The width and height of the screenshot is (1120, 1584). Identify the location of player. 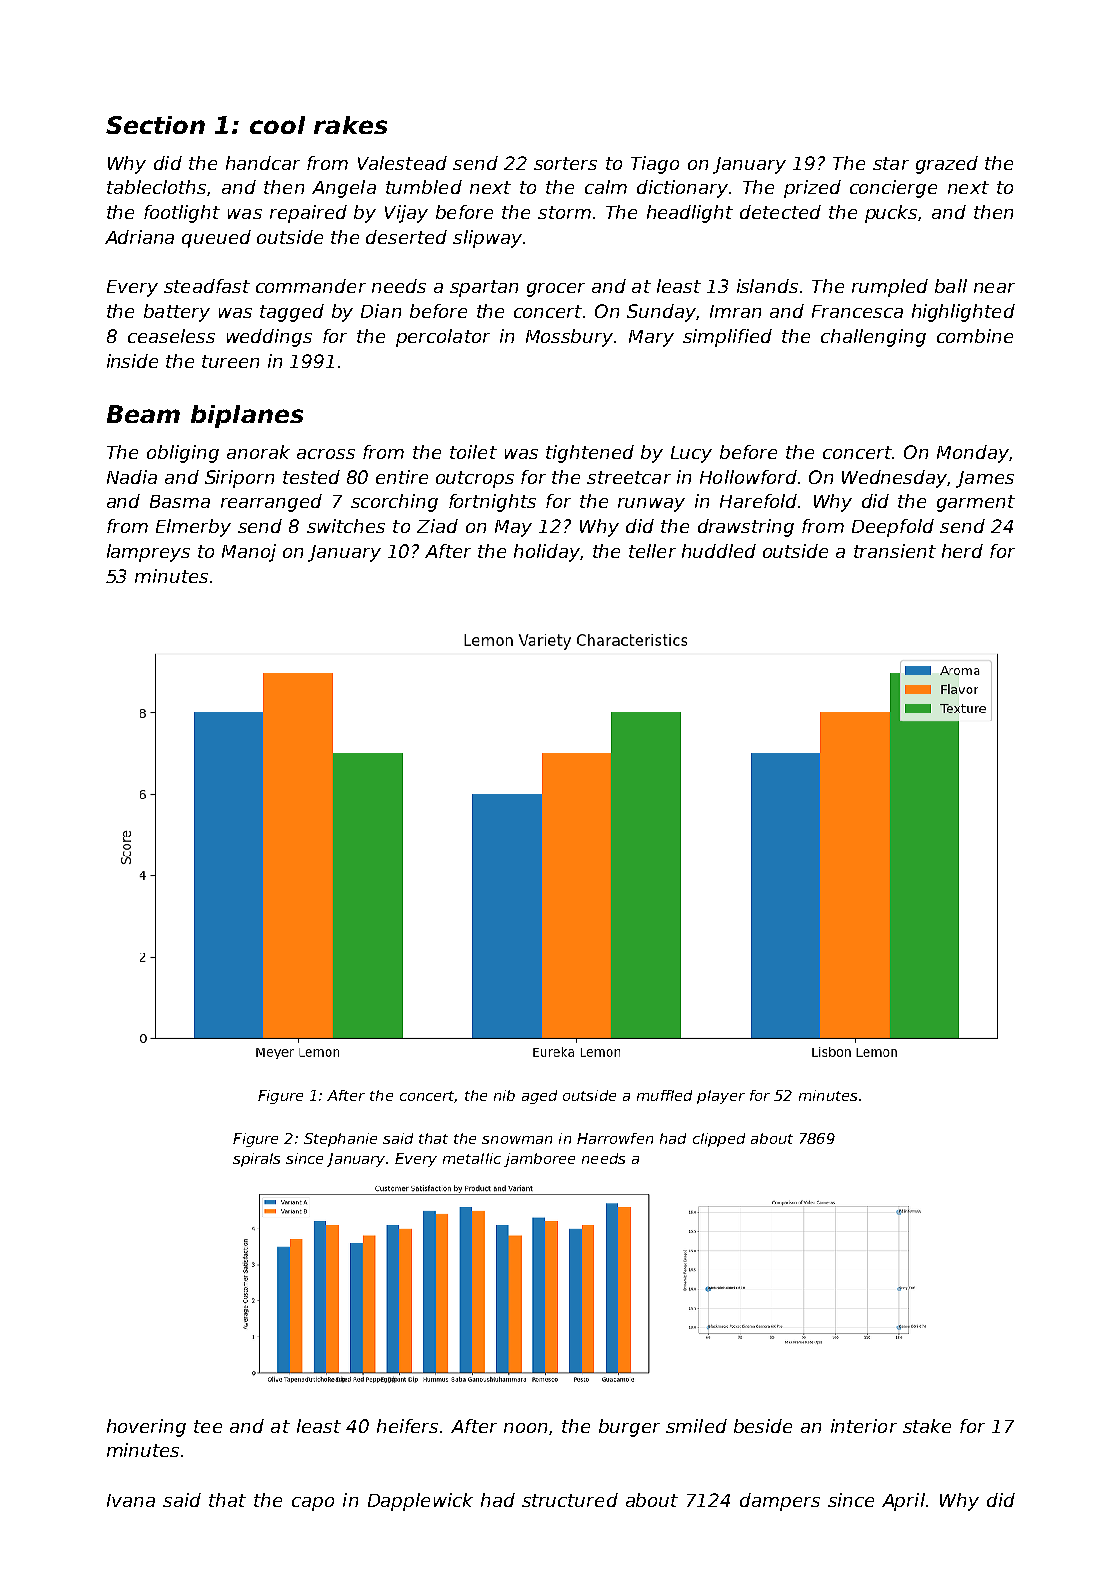
(721, 1097).
